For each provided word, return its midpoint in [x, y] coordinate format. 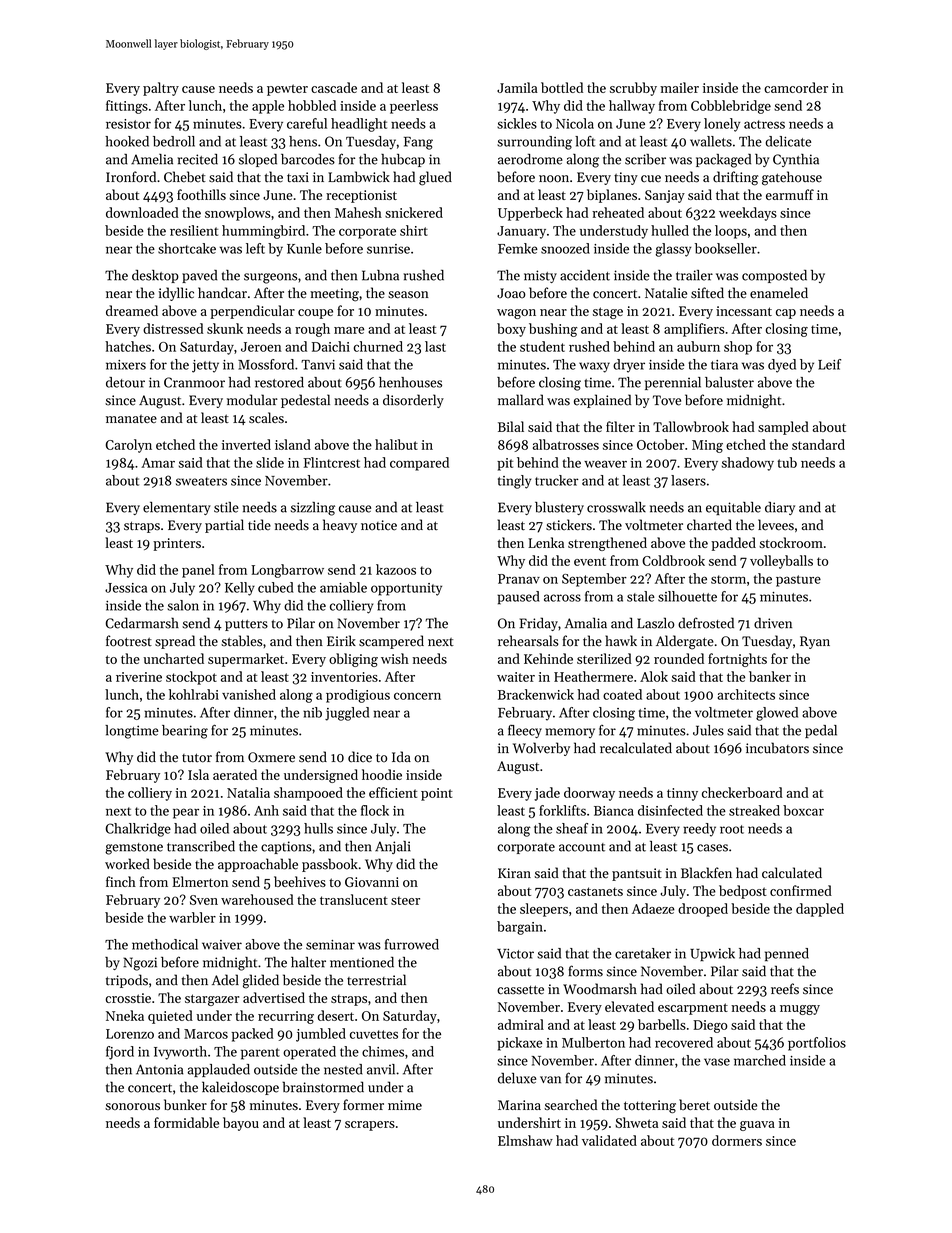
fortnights [737, 660]
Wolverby [541, 749]
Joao [511, 293]
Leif [829, 364]
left [255, 248]
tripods [127, 981]
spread [175, 642]
